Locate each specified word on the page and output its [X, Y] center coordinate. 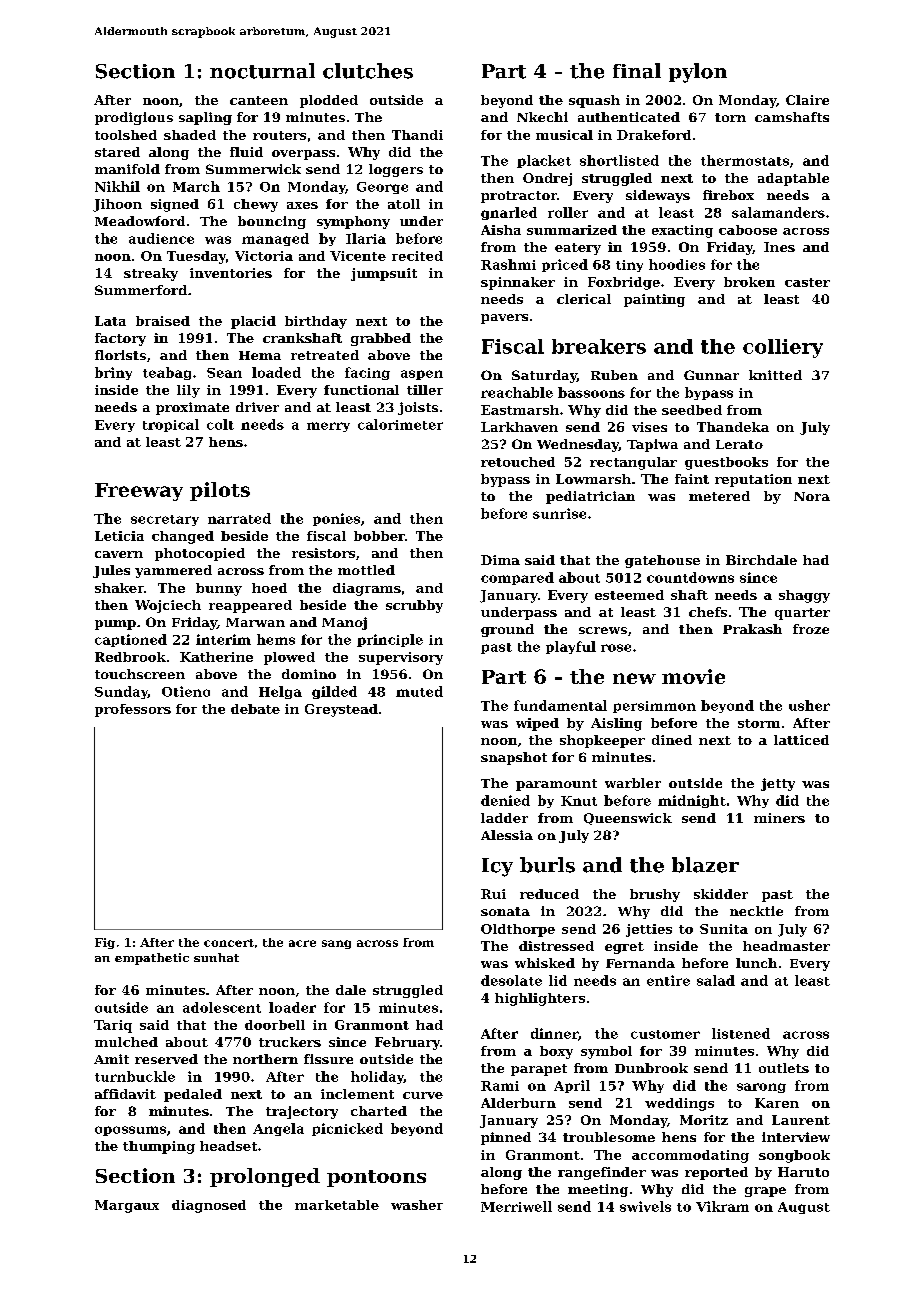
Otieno [186, 691]
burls [547, 865]
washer [417, 1205]
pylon [698, 73]
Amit [111, 1059]
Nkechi [542, 117]
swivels [645, 1206]
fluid [246, 152]
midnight [692, 801]
